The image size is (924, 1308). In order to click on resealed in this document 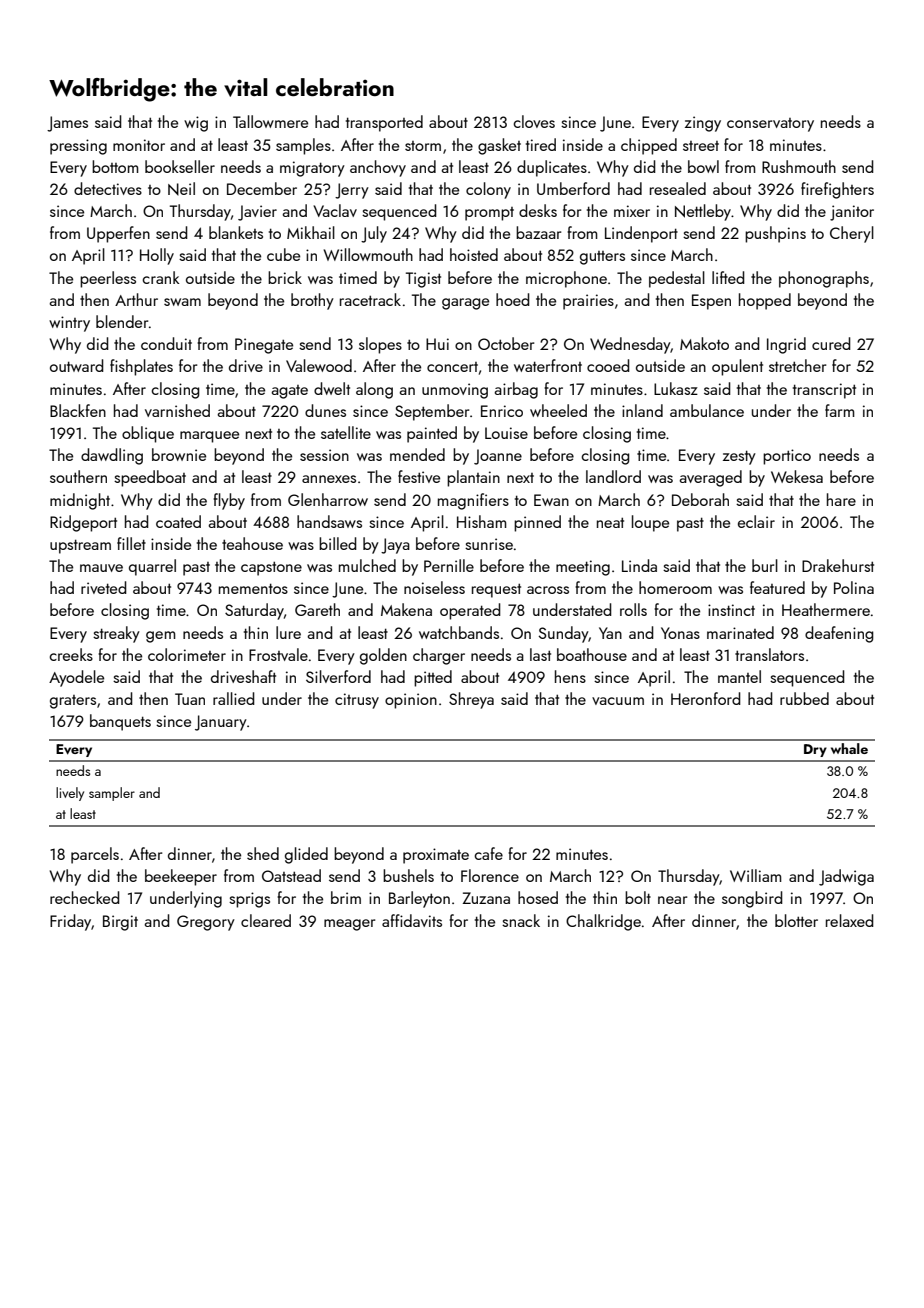, I will do `click(678, 188)`.
